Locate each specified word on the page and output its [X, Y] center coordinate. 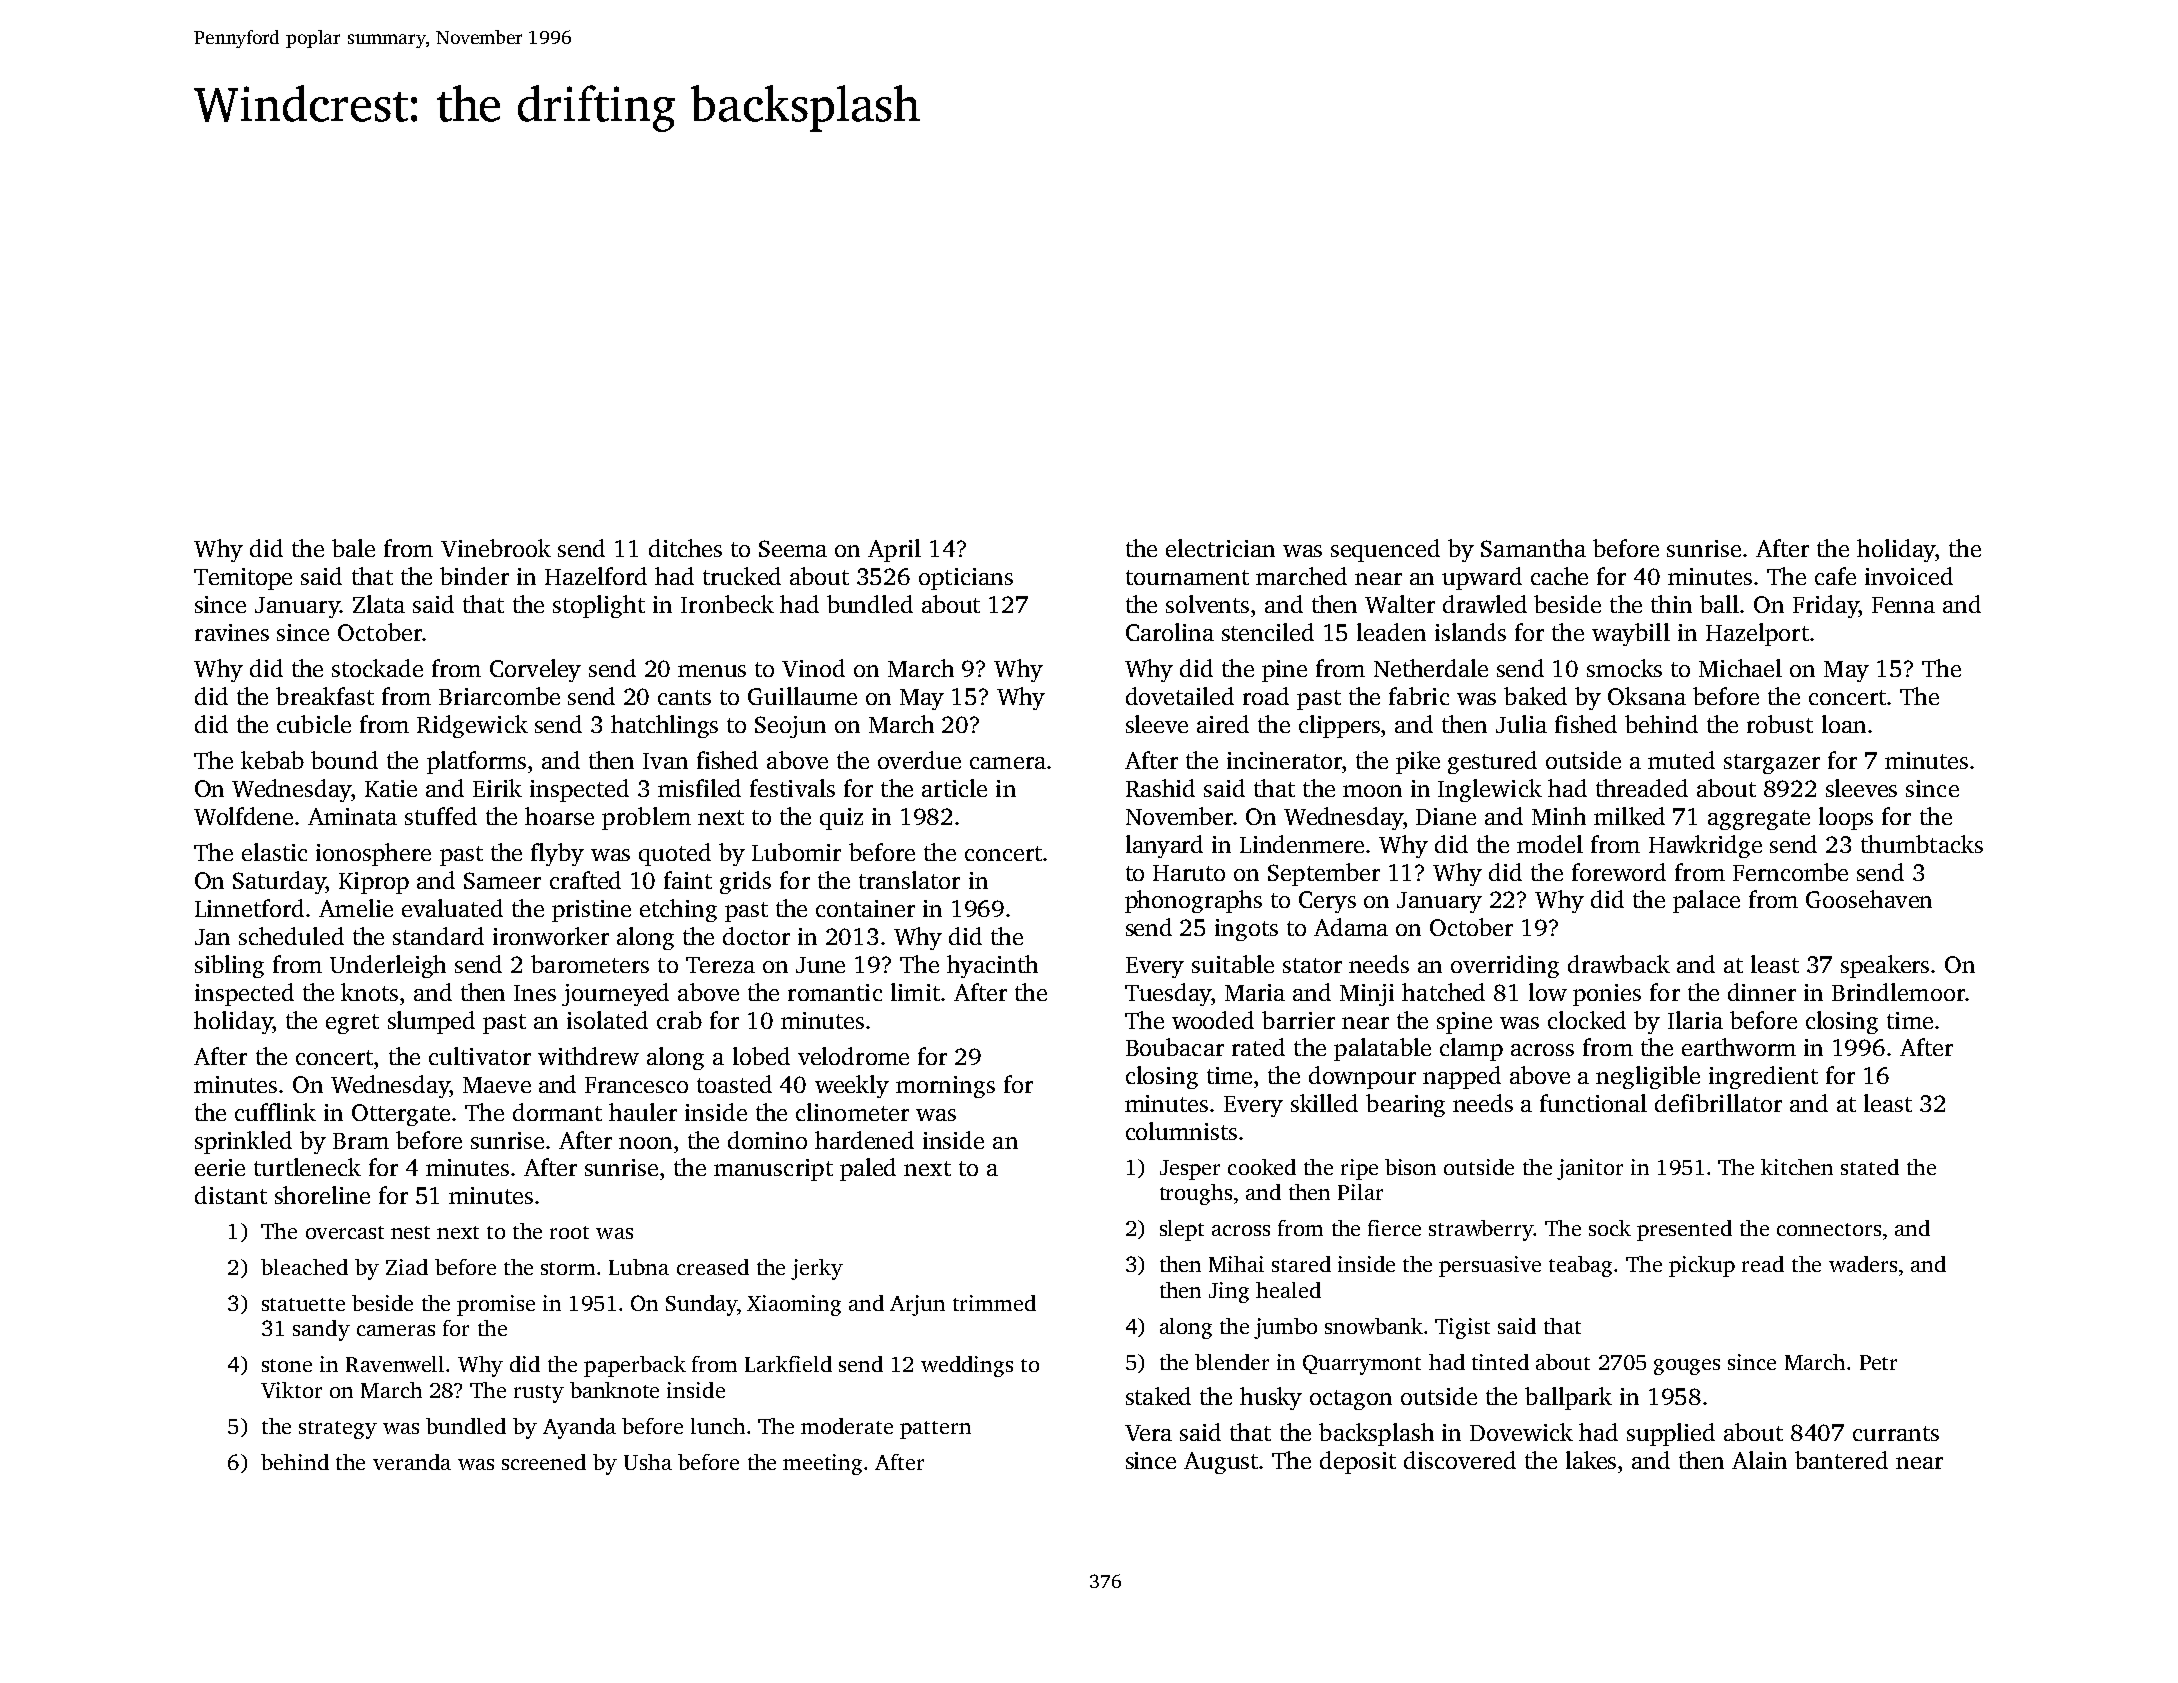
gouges [1687, 1367]
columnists [1181, 1131]
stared [1301, 1264]
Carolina [1170, 632]
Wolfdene [243, 816]
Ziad [407, 1267]
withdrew [588, 1056]
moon [1372, 791]
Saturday [279, 882]
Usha [648, 1462]
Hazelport [1757, 634]
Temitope [243, 579]
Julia [1521, 724]
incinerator [1284, 760]
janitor [1590, 1169]
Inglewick [1490, 790]
